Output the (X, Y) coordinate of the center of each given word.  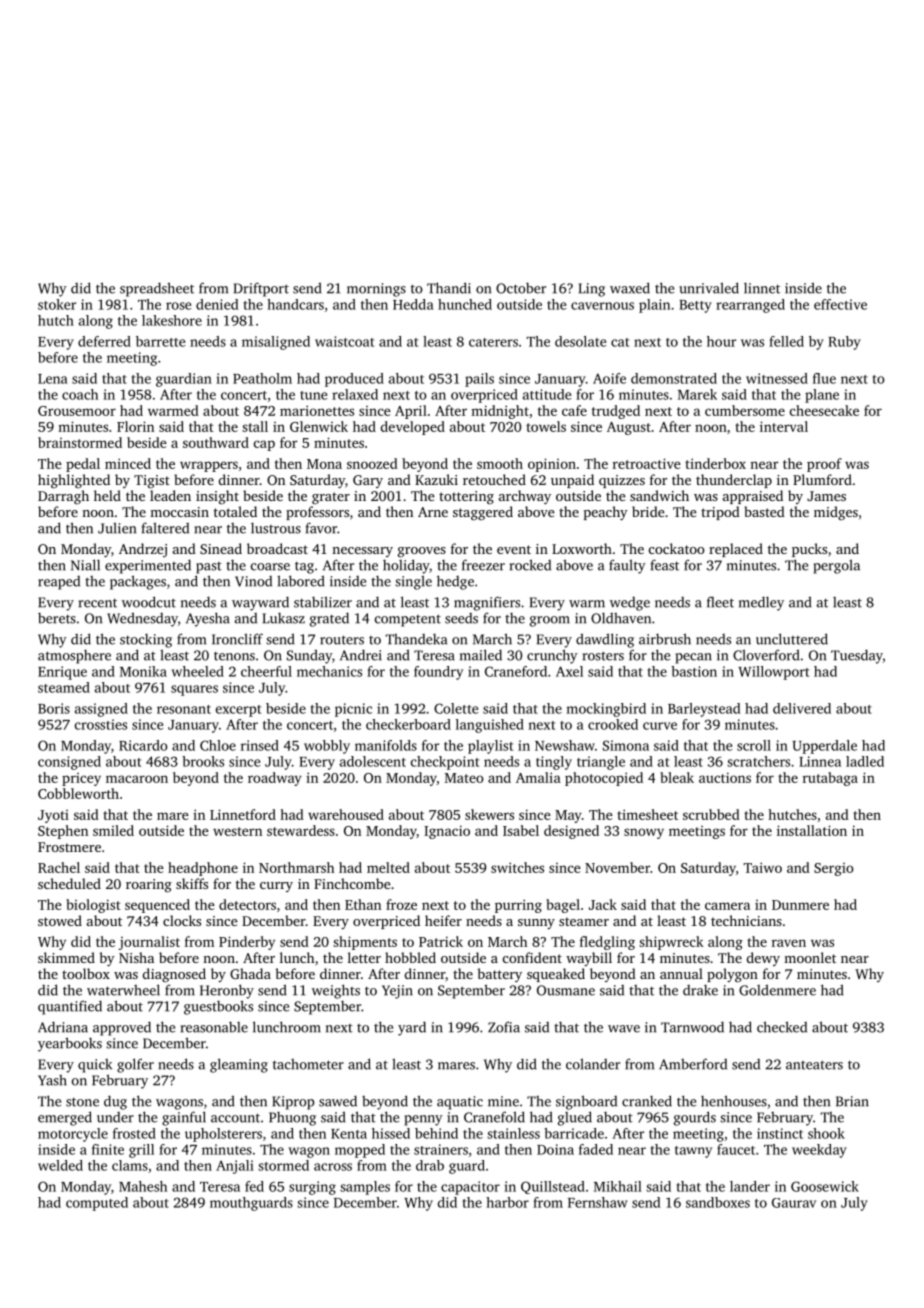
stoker (57, 304)
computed (97, 1204)
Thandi (449, 288)
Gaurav (794, 1203)
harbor (507, 1202)
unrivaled (709, 288)
